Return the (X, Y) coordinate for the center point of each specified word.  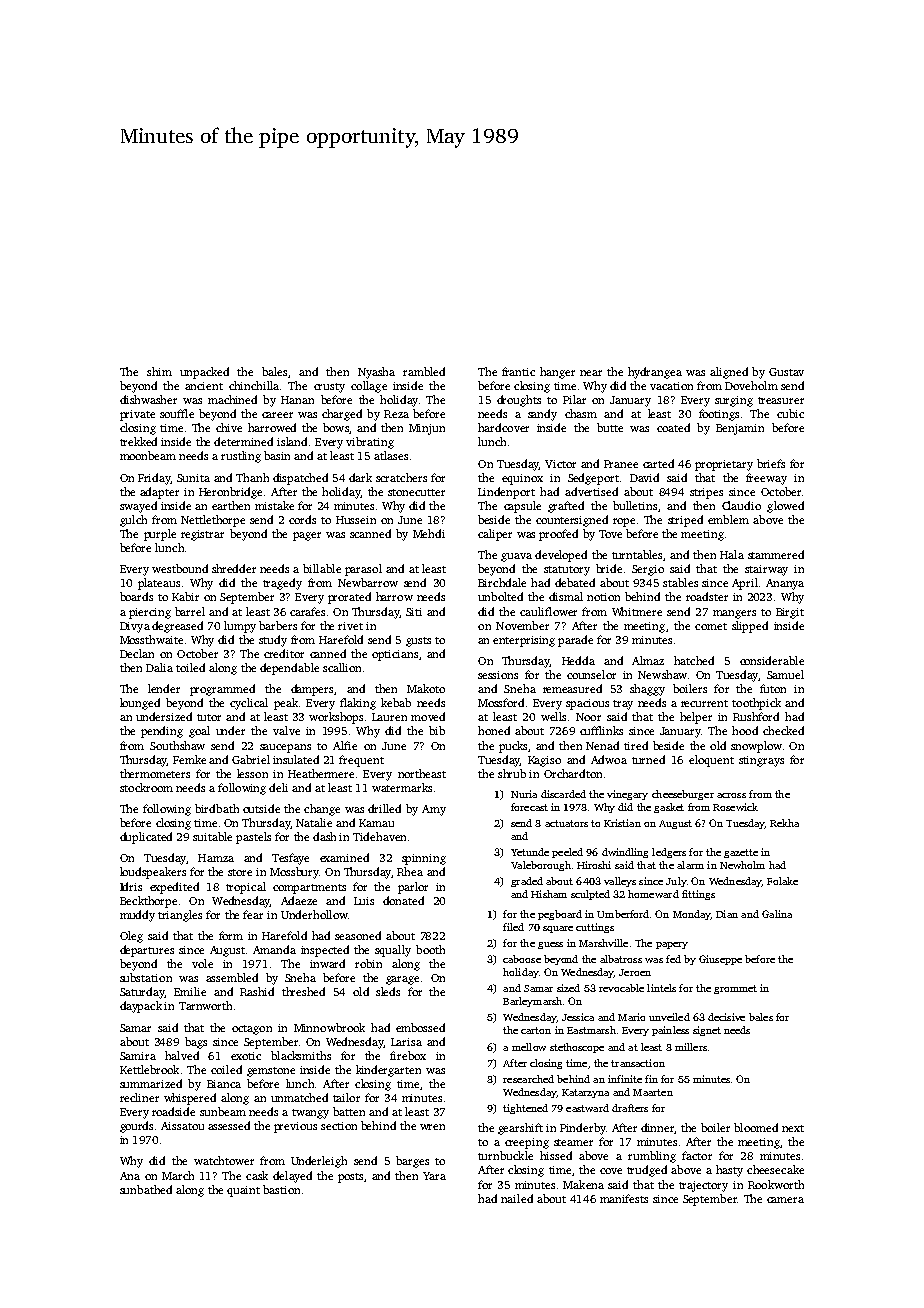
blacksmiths (301, 1055)
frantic (518, 371)
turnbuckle (505, 1155)
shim (159, 371)
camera (785, 1200)
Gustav (786, 372)
